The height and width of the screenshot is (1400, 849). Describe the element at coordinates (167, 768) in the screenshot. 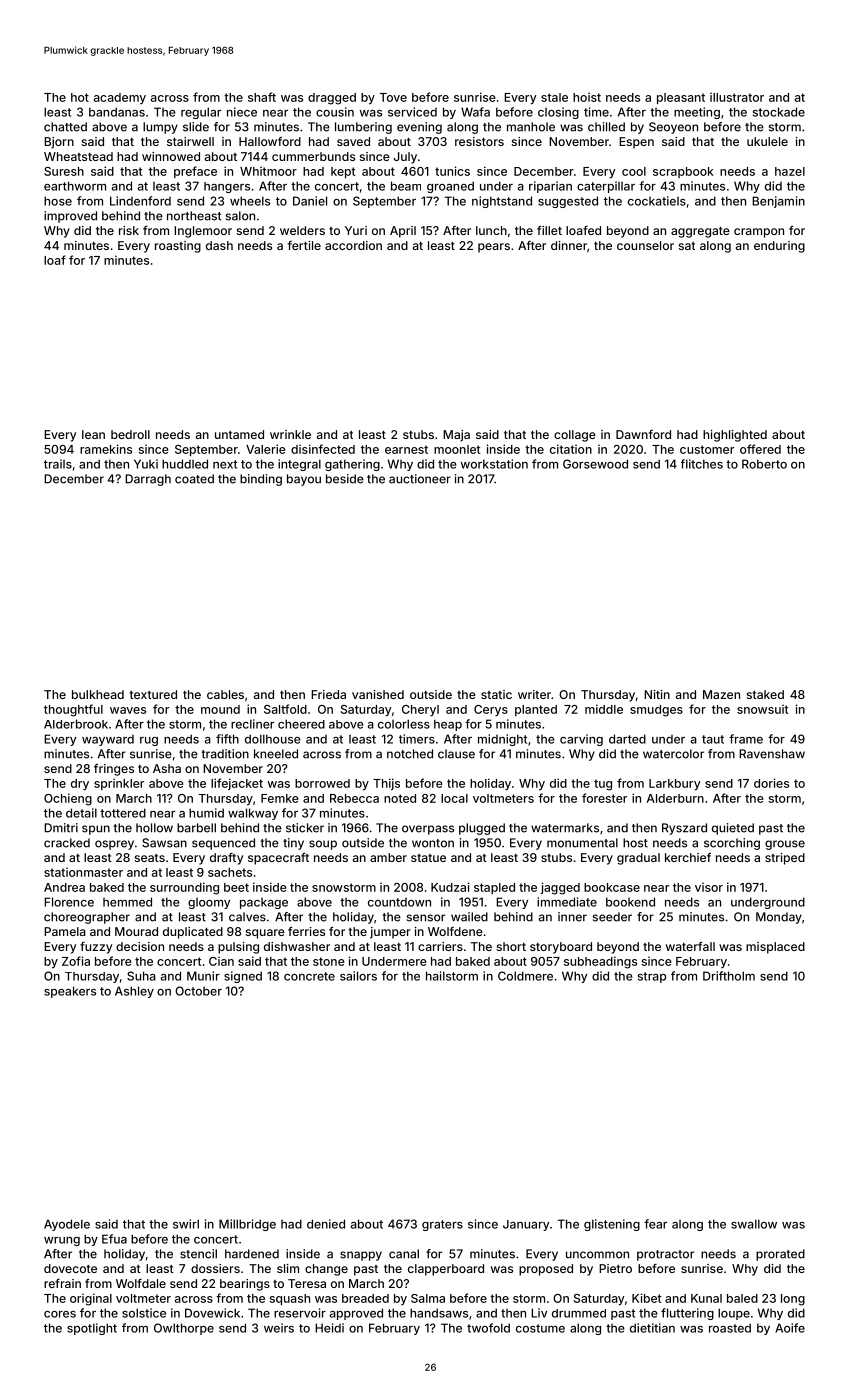

I see `Asha` at that location.
